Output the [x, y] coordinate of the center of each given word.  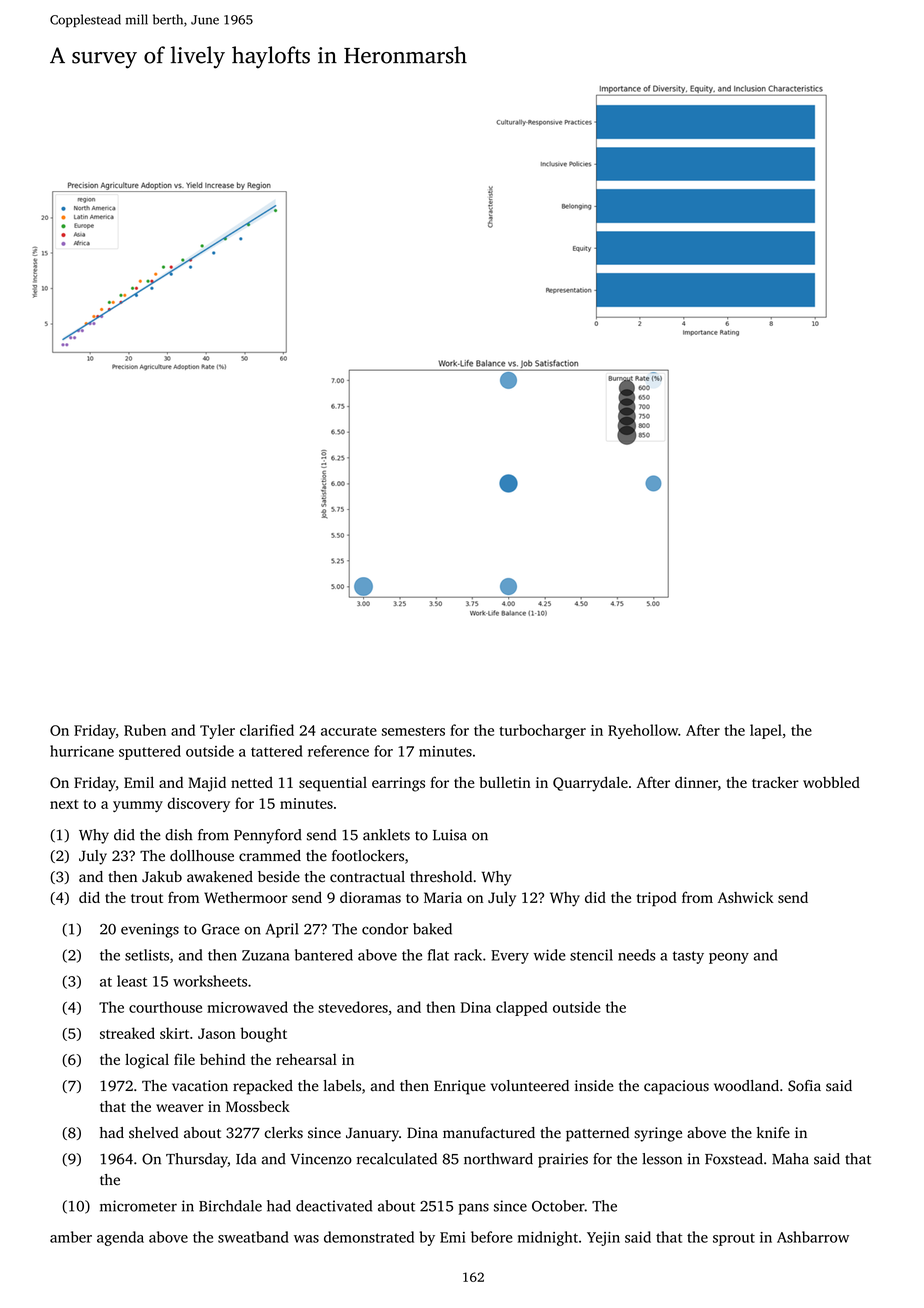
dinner [696, 782]
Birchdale [230, 1206]
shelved [154, 1133]
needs [637, 955]
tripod [657, 899]
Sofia [804, 1086]
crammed [270, 856]
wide [549, 955]
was [306, 1239]
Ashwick [745, 897]
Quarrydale [590, 784]
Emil [139, 782]
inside [594, 1086]
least [132, 981]
